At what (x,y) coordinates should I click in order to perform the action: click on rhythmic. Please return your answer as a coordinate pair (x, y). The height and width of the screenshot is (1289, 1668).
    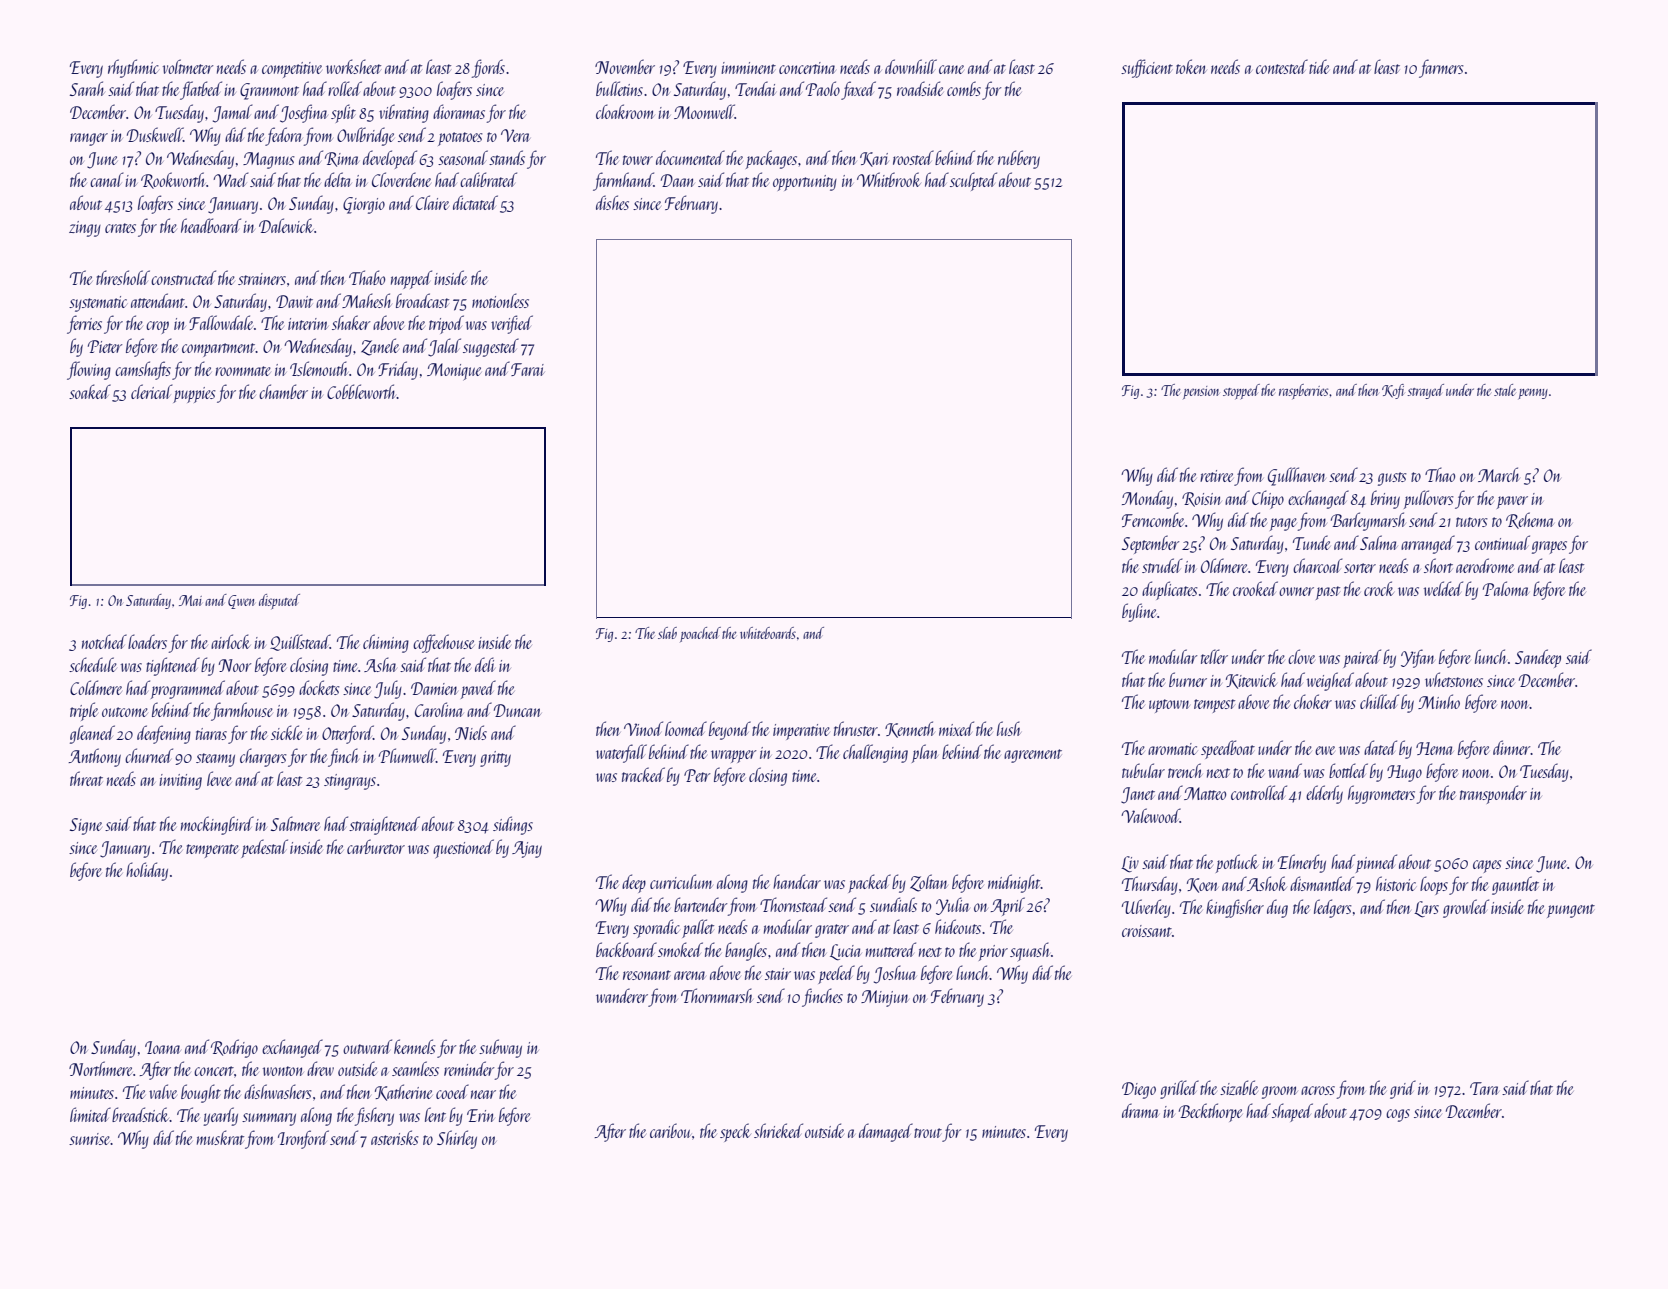
    Looking at the image, I should click on (133, 68).
